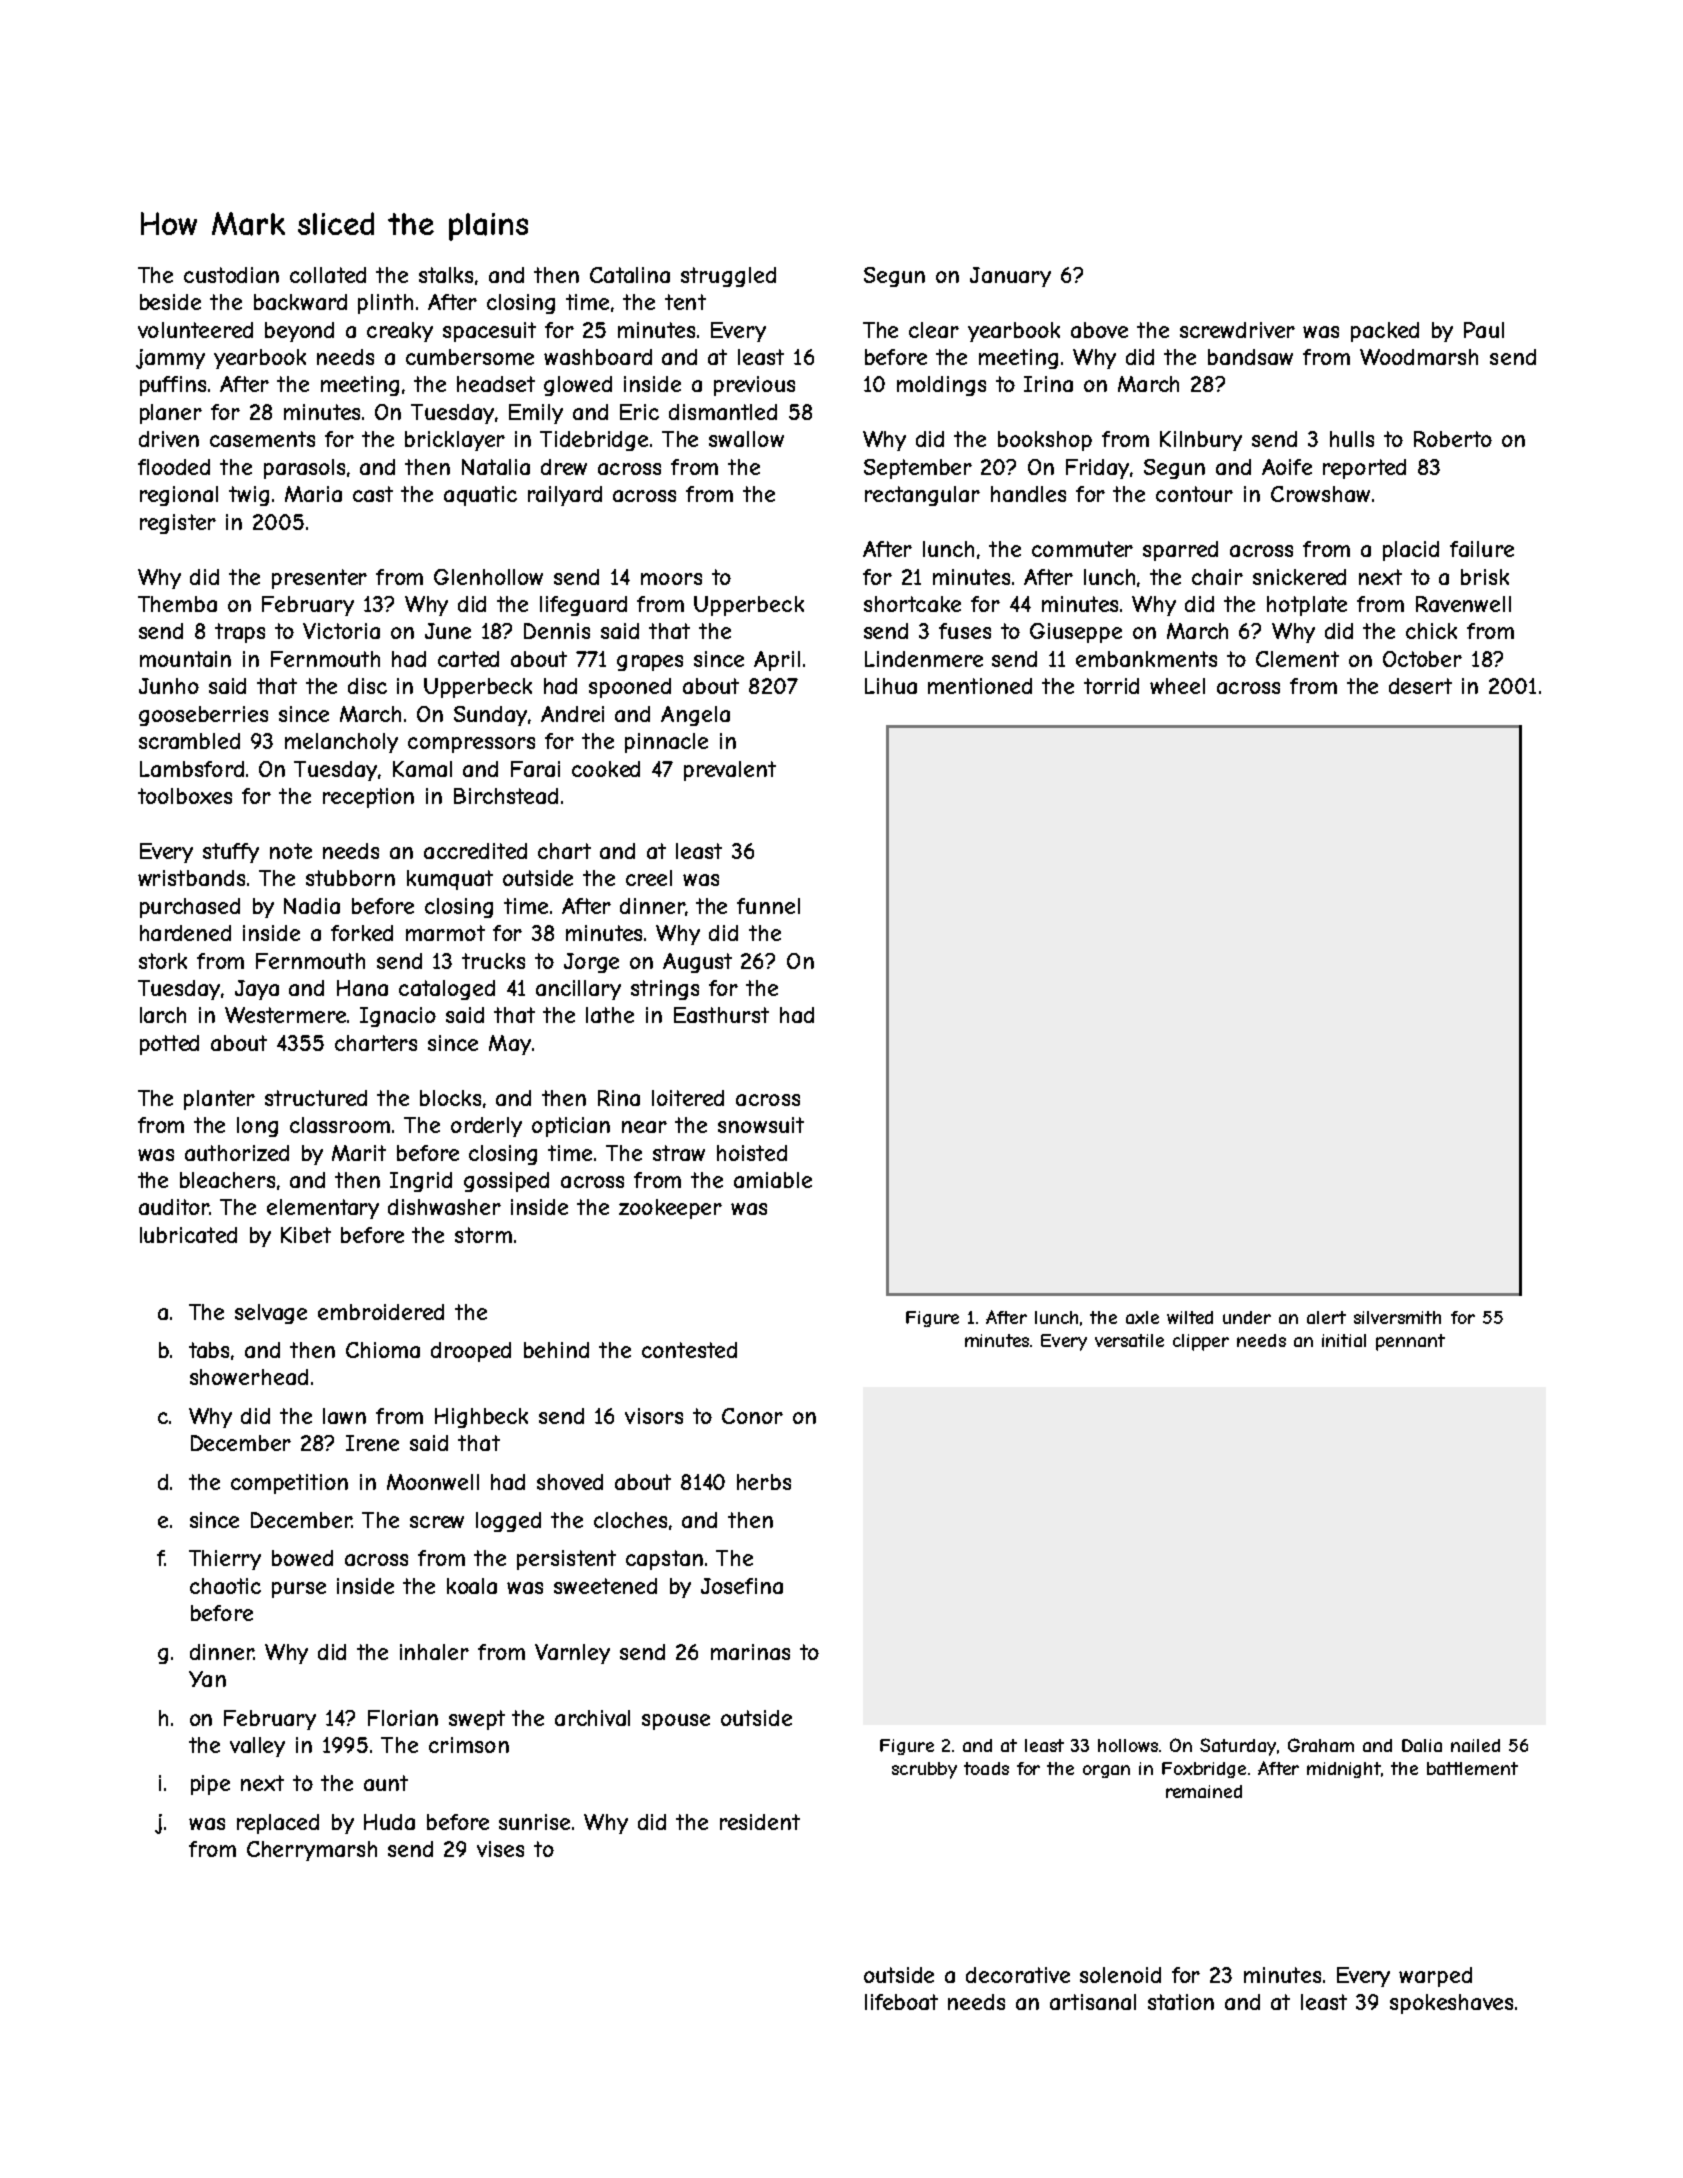 The image size is (1683, 2178). Describe the element at coordinates (1129, 1340) in the screenshot. I see `versatile` at that location.
